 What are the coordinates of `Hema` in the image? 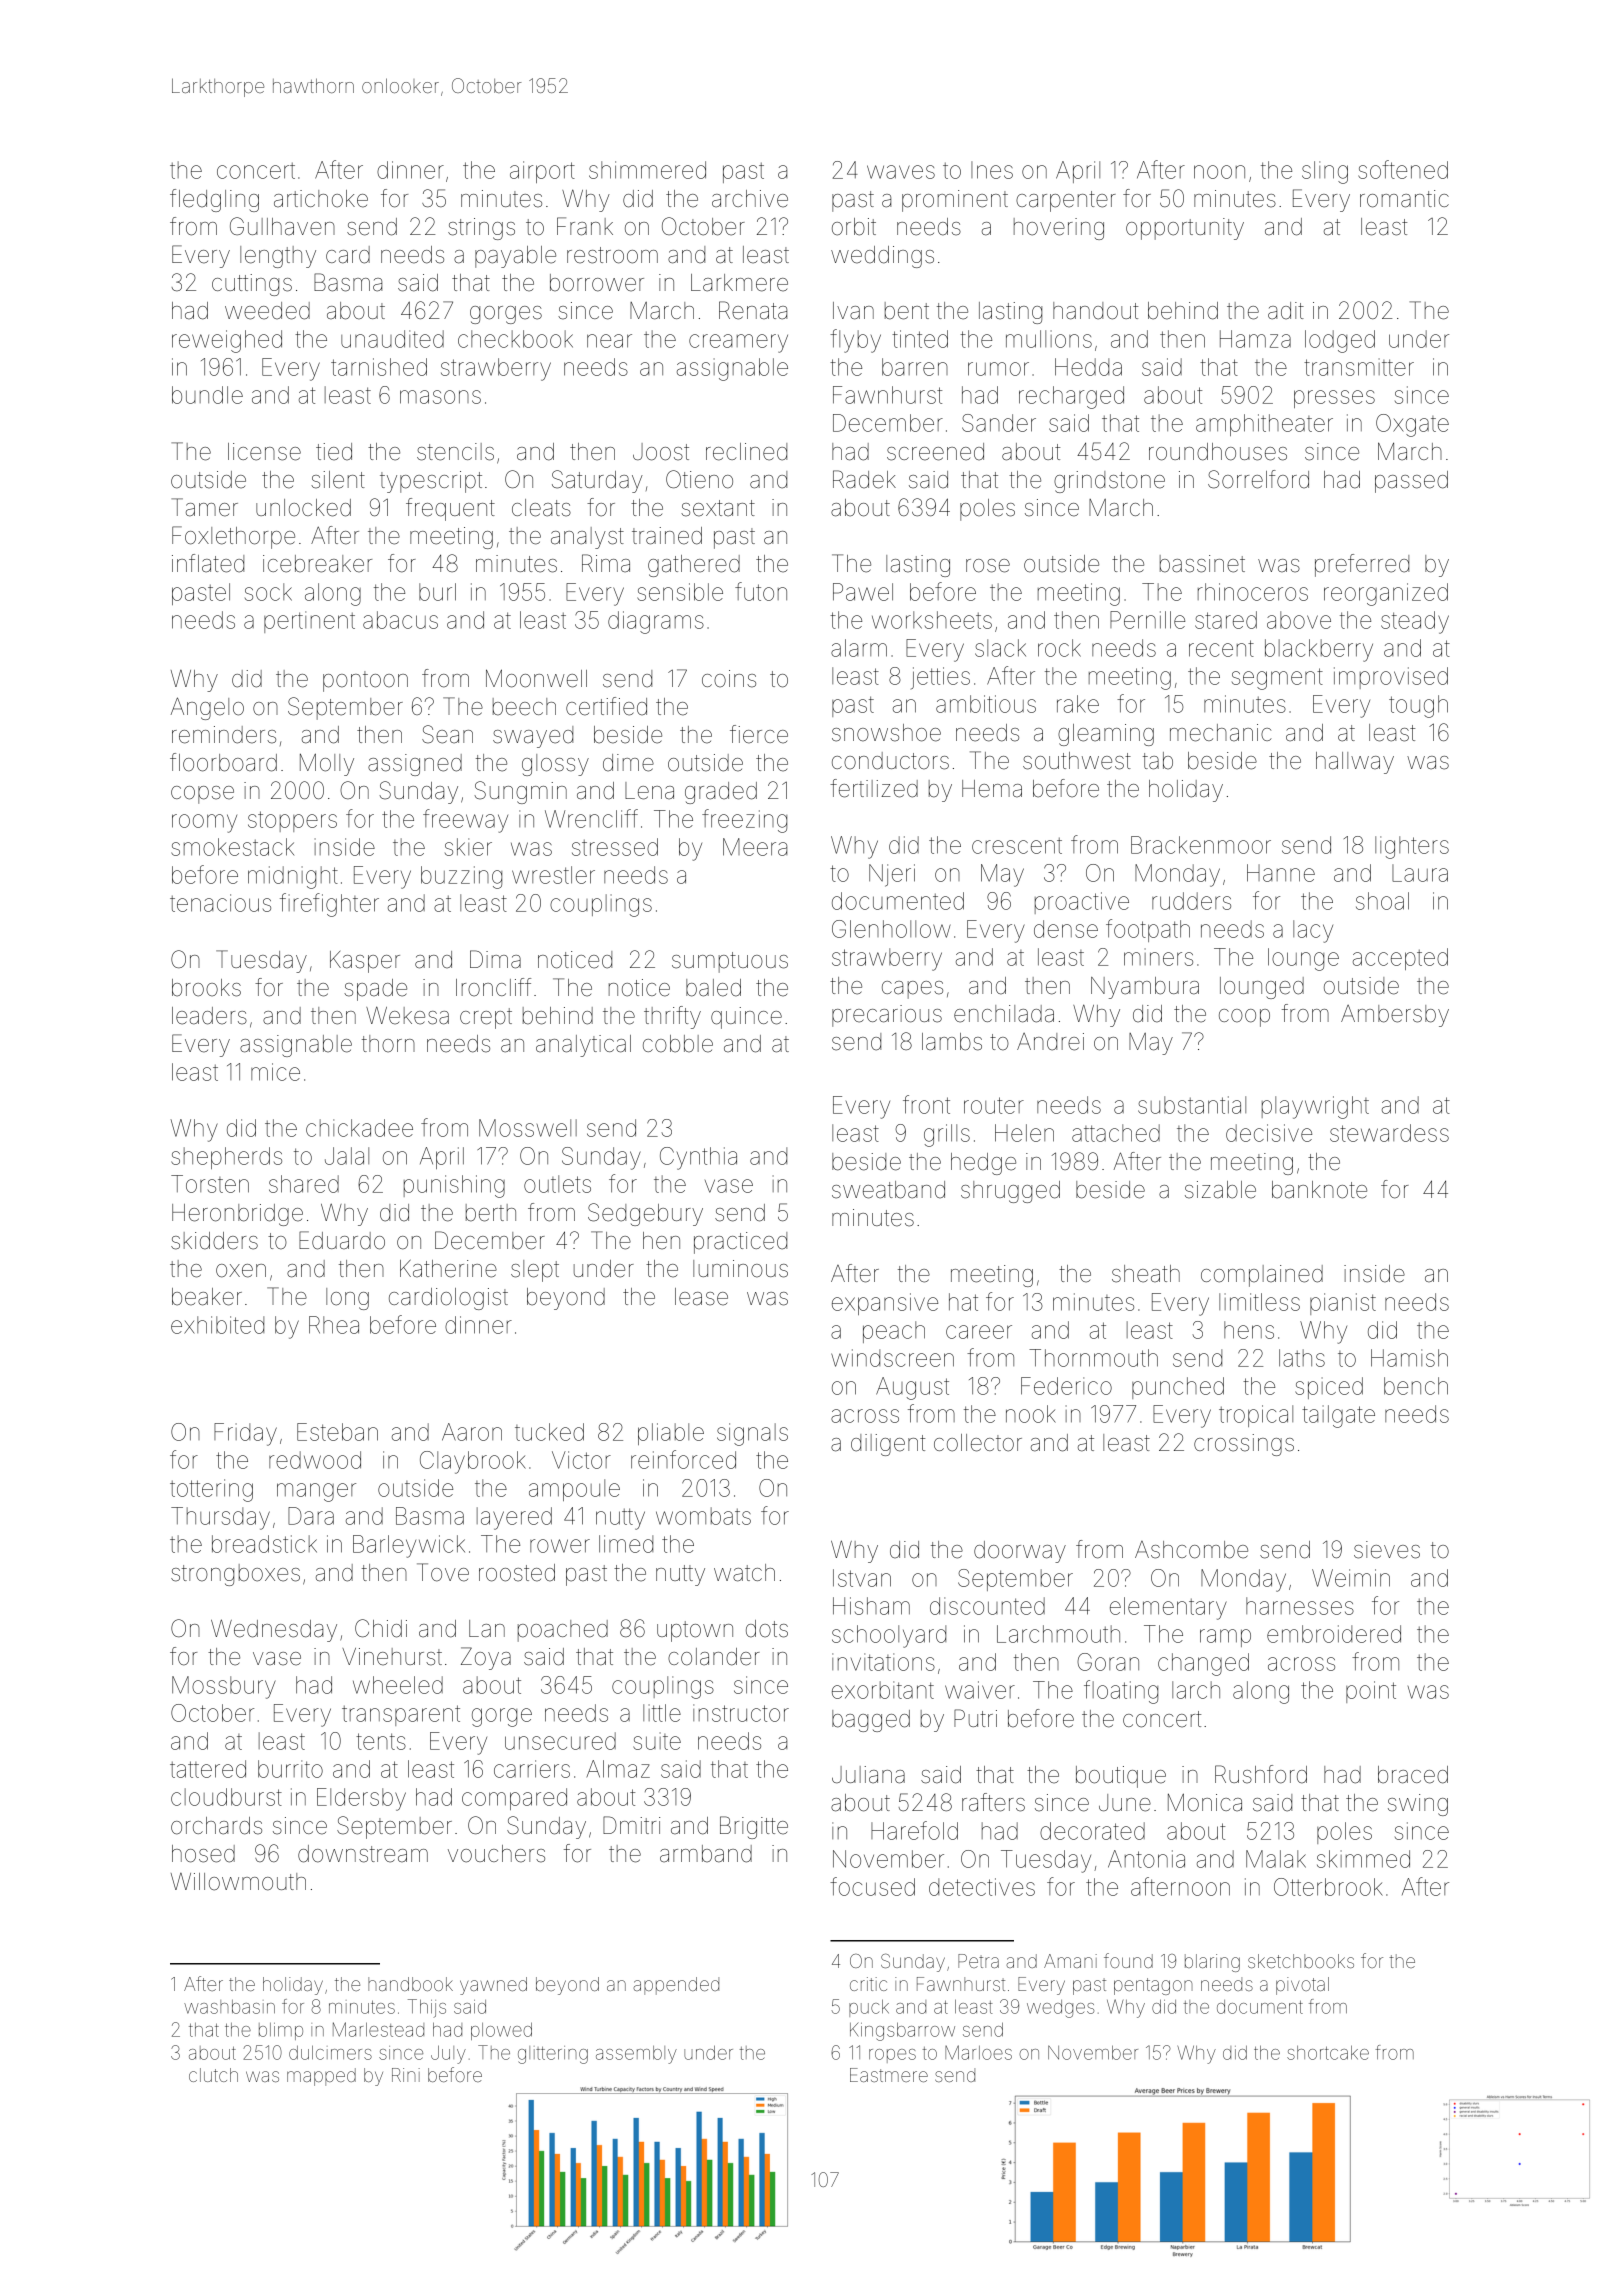 It's located at (992, 789).
